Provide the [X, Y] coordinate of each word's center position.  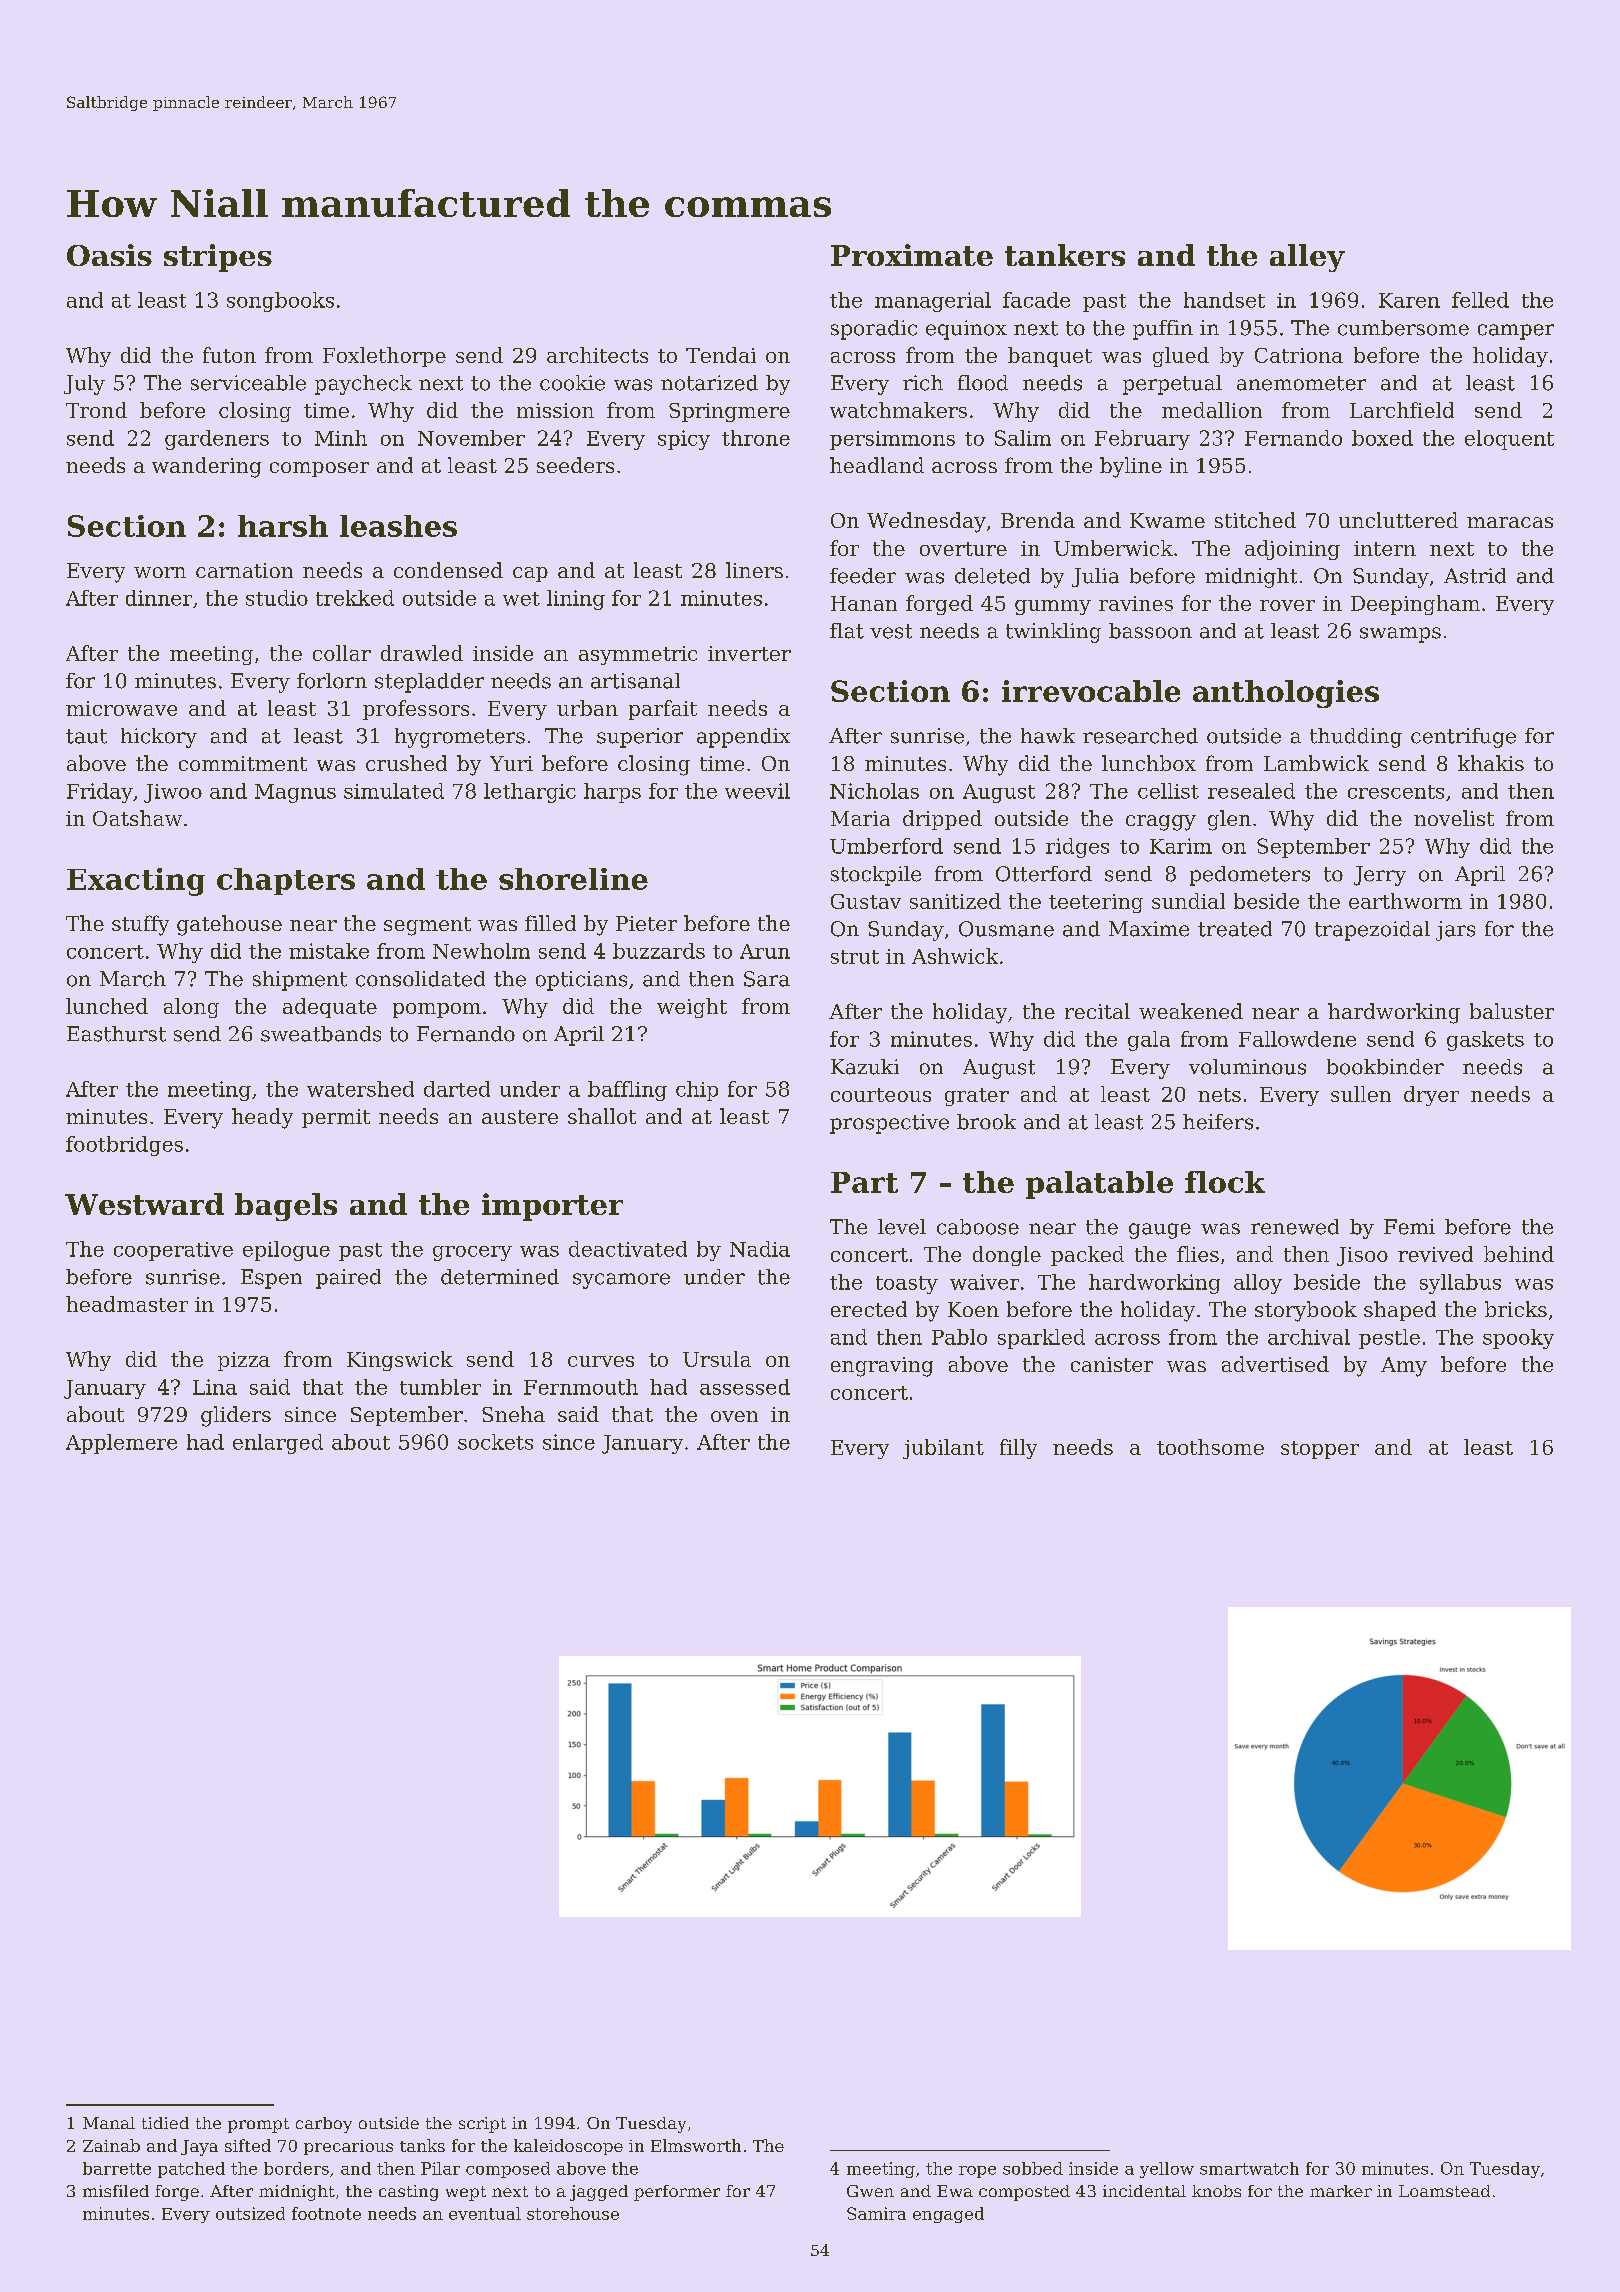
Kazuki [865, 1067]
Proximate [912, 255]
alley [1307, 258]
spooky [1518, 1339]
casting [408, 2193]
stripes [218, 258]
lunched [107, 1006]
